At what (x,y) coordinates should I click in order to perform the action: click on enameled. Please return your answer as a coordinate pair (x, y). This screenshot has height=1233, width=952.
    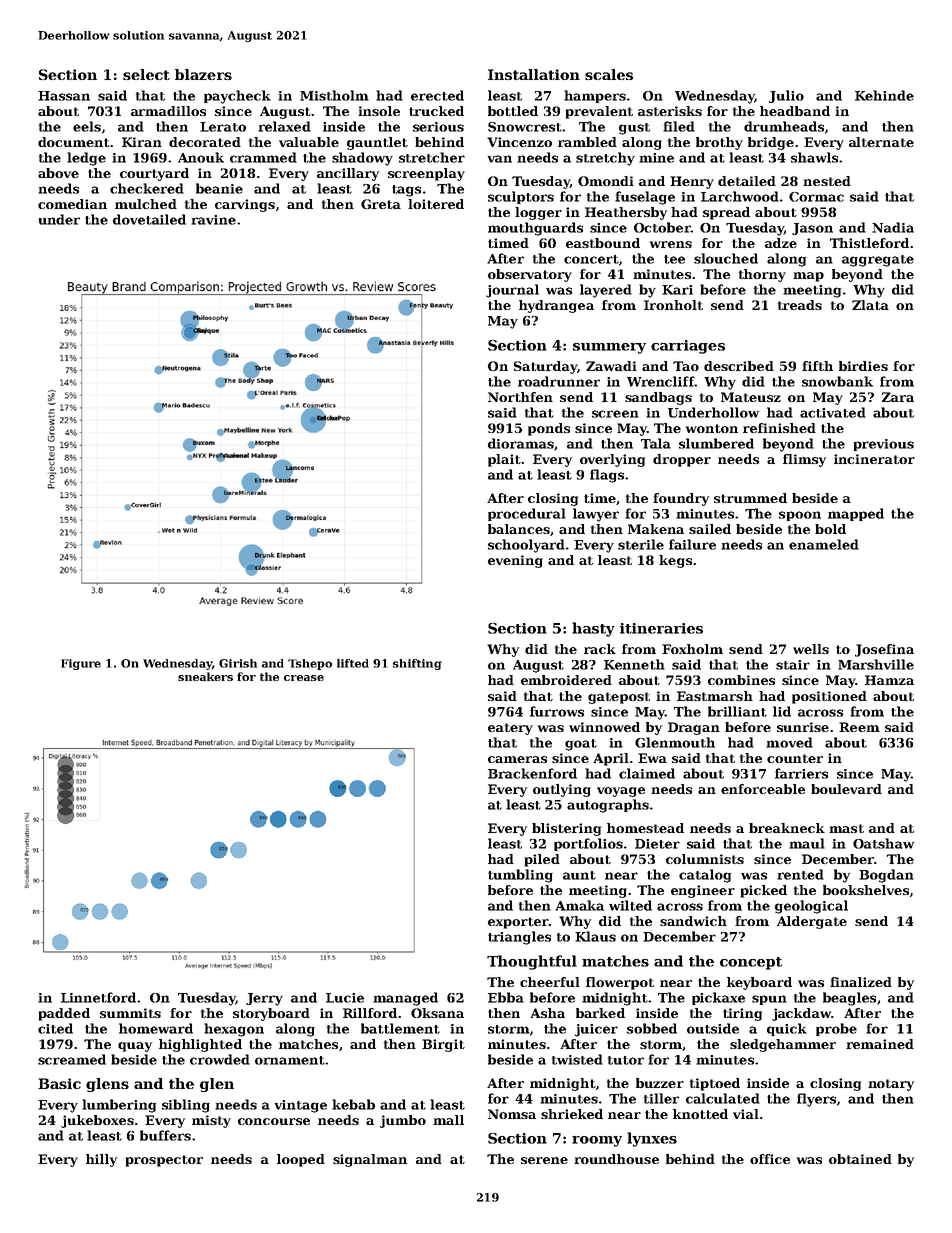
    Looking at the image, I should click on (824, 544).
